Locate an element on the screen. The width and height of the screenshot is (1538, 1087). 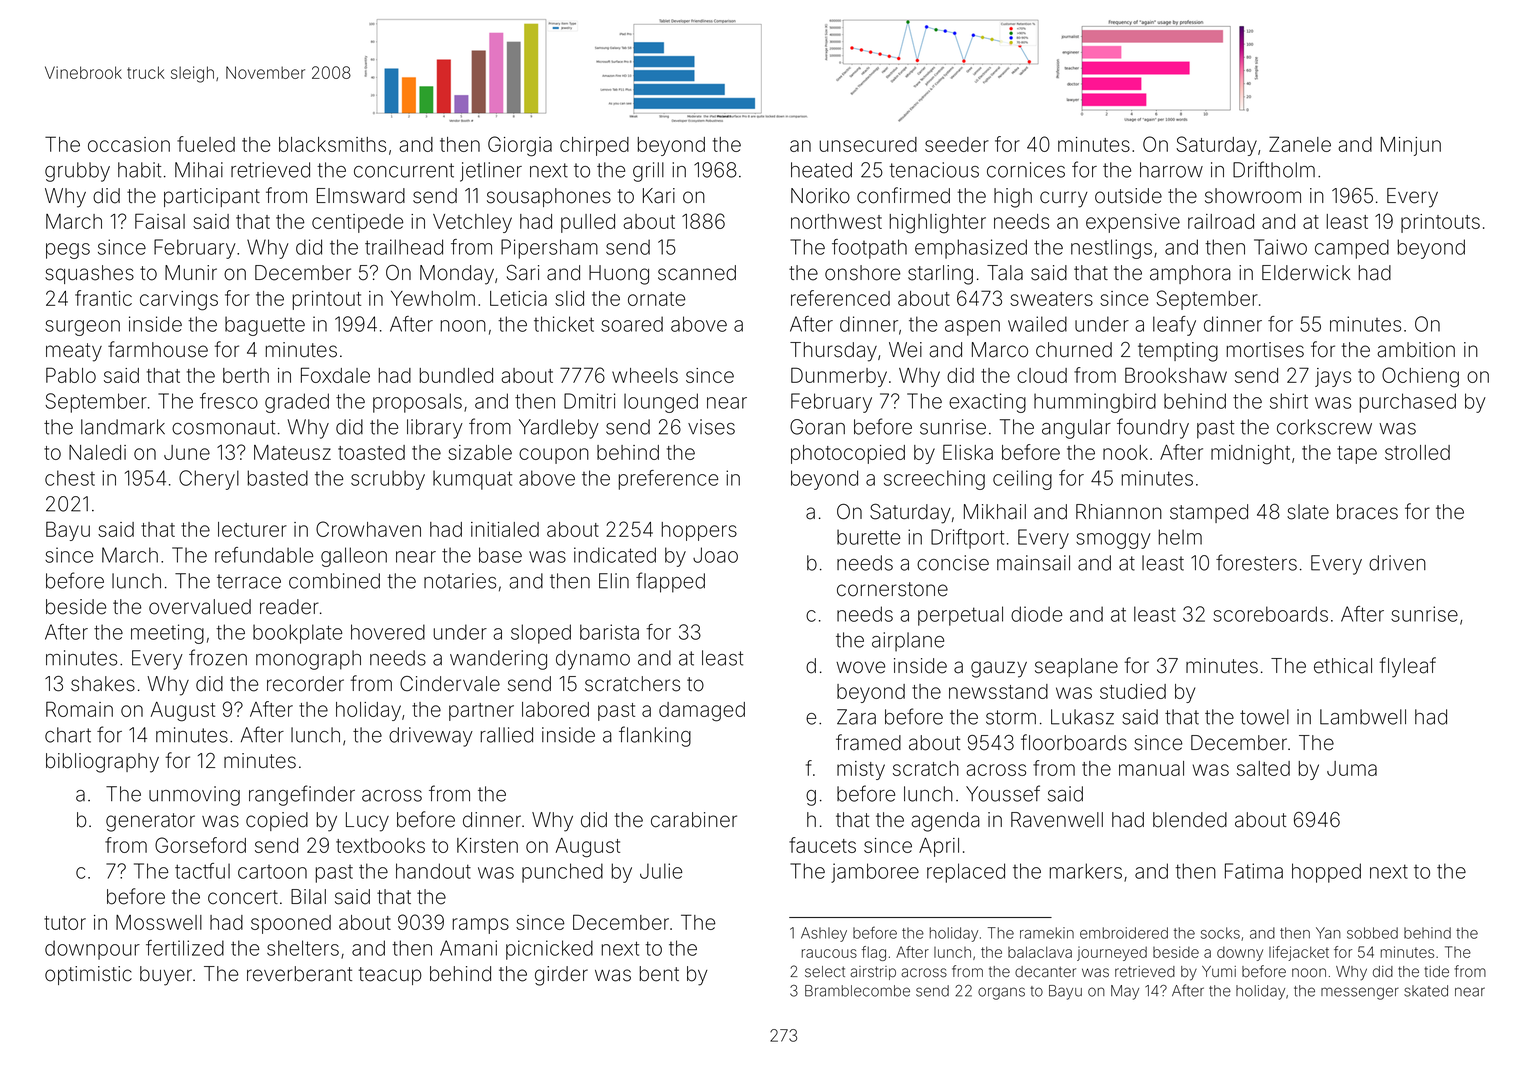
rallied is located at coordinates (507, 735).
